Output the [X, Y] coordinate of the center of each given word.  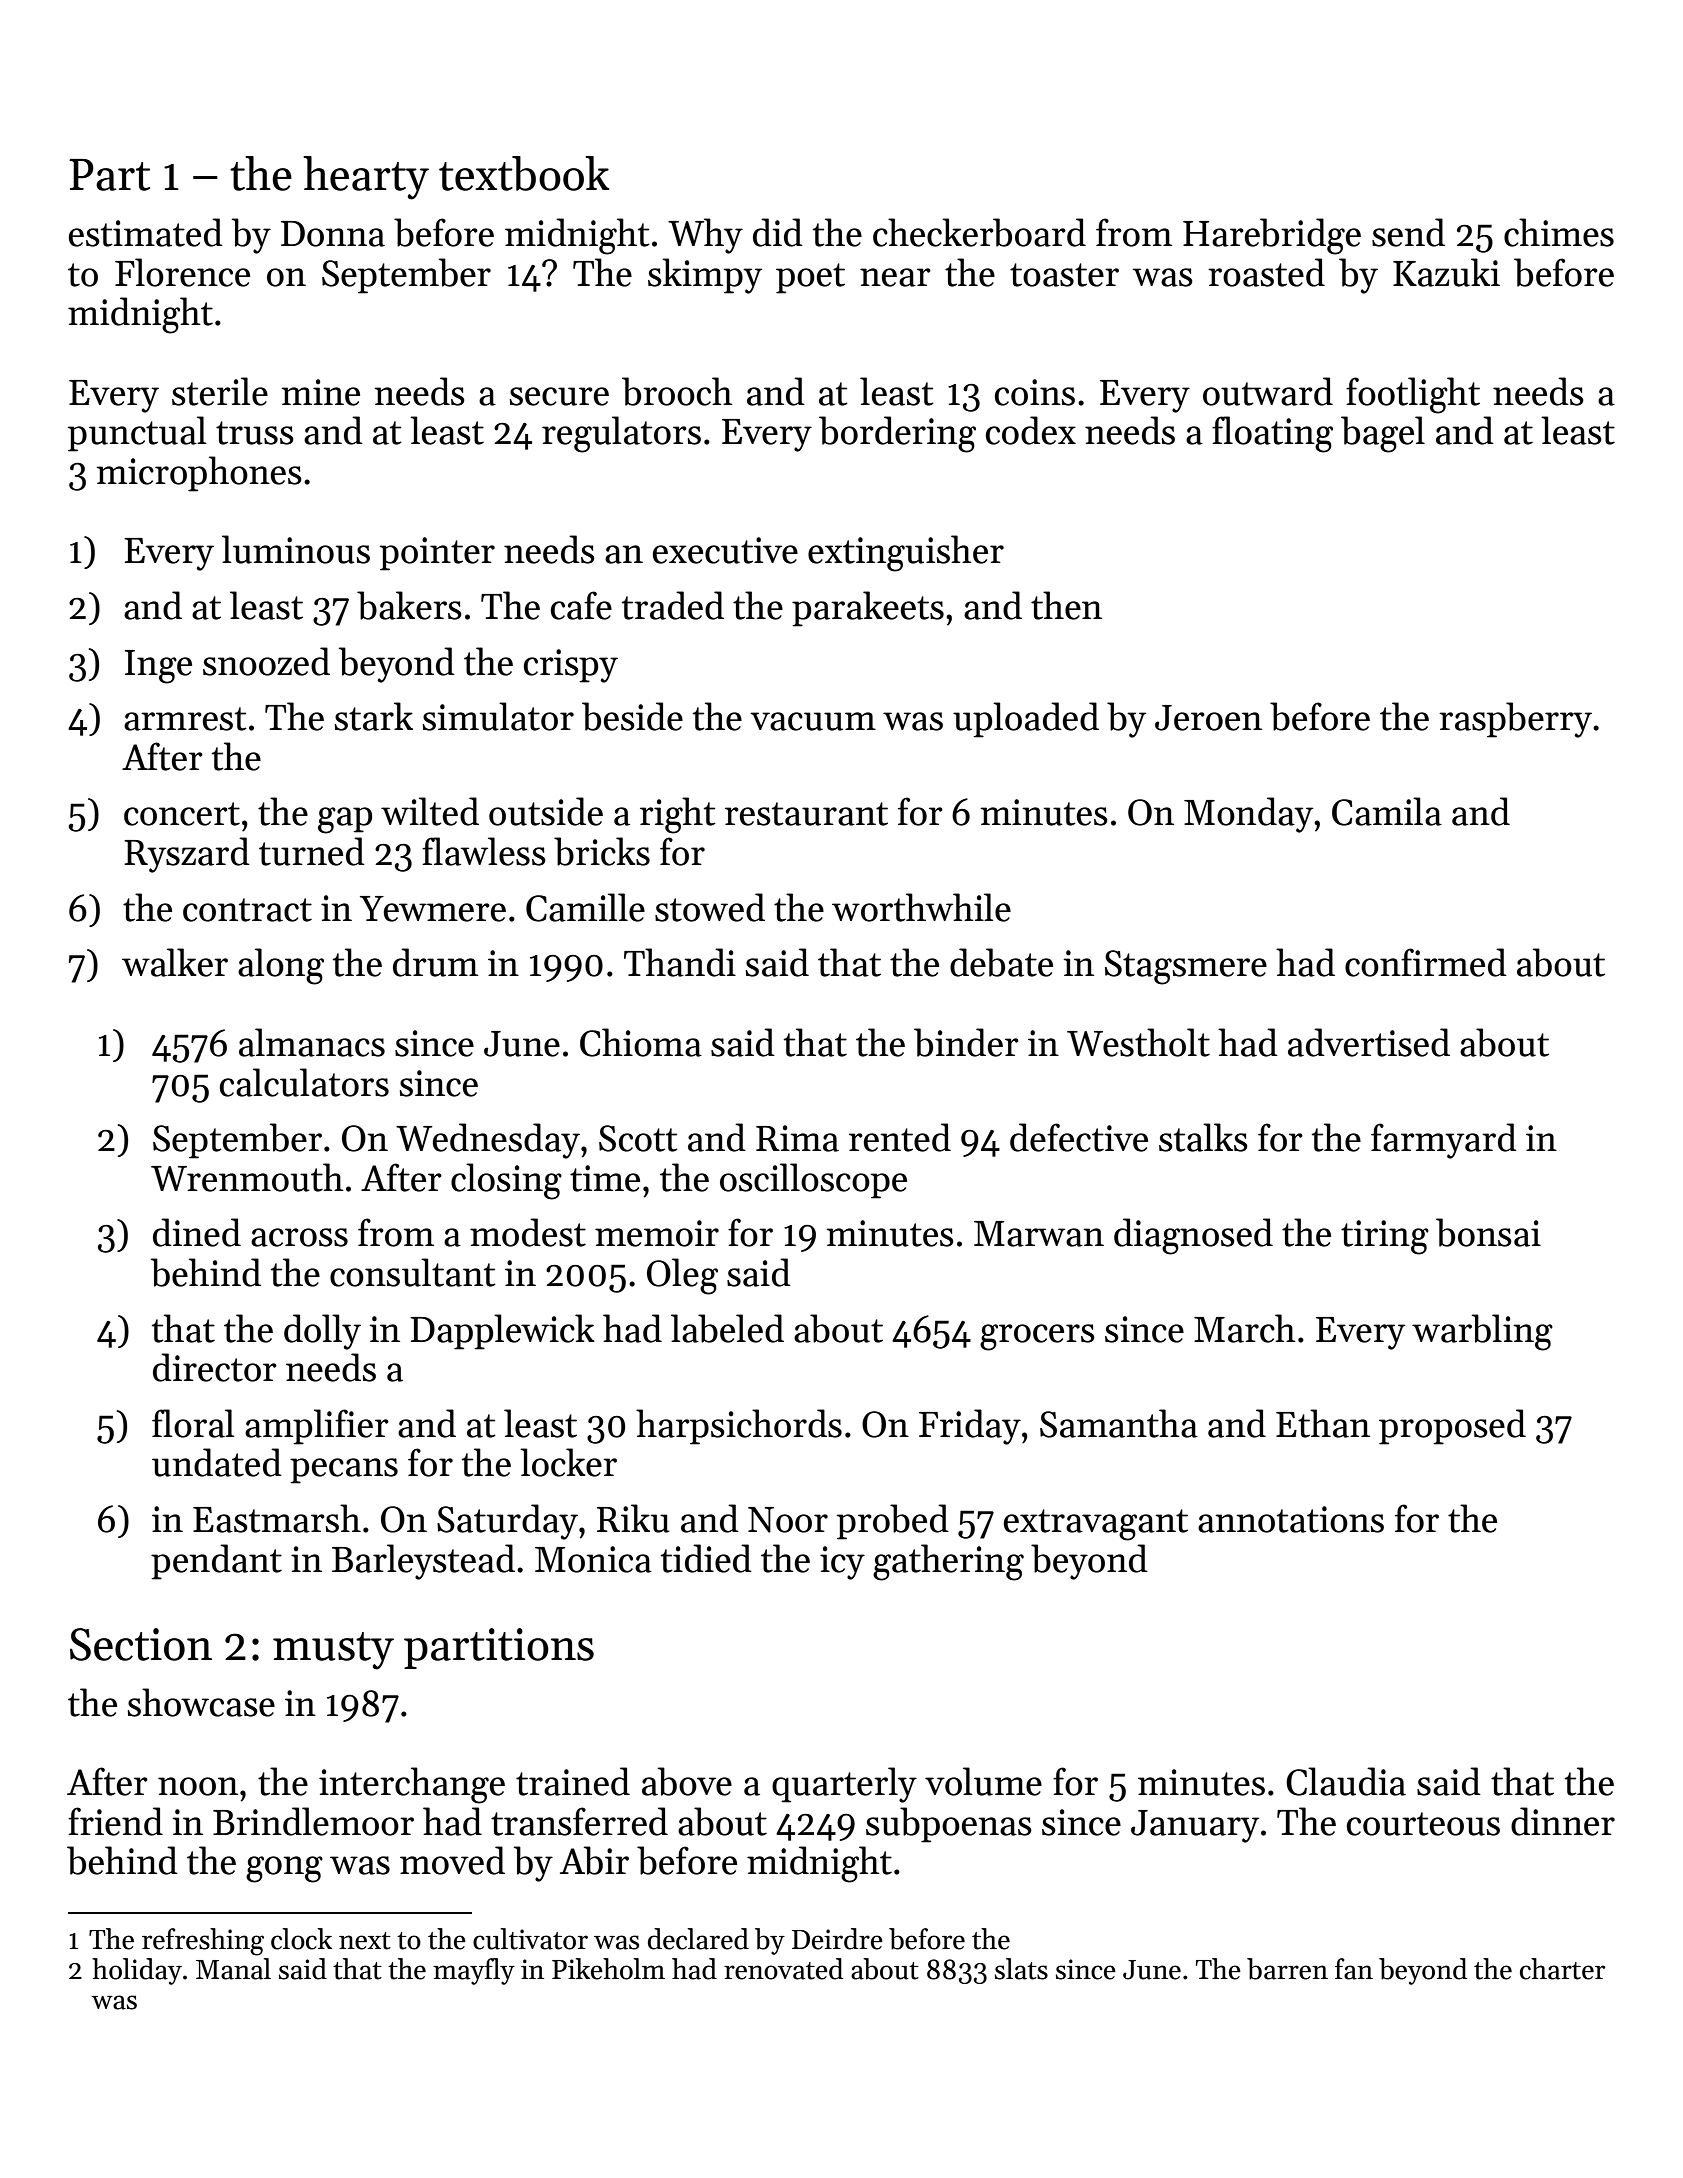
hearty [366, 178]
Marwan [1039, 1234]
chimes [1559, 232]
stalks [1203, 1137]
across [299, 1237]
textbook [524, 173]
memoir [657, 1233]
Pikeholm [608, 1969]
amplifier [317, 1427]
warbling [1482, 1332]
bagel [1383, 434]
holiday [137, 1971]
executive [725, 550]
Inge [158, 667]
